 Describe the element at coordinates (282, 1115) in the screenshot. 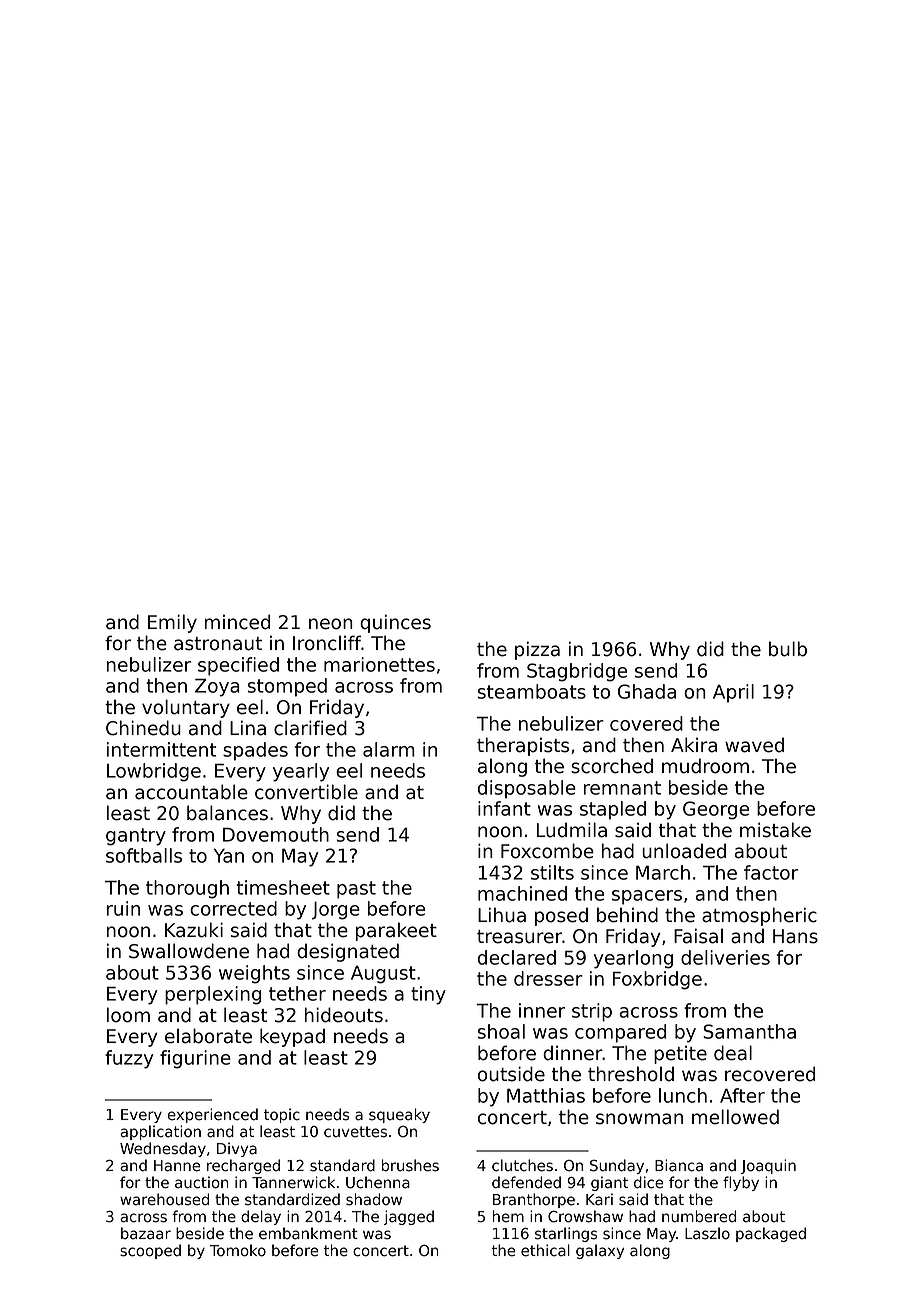

I see `topic` at that location.
